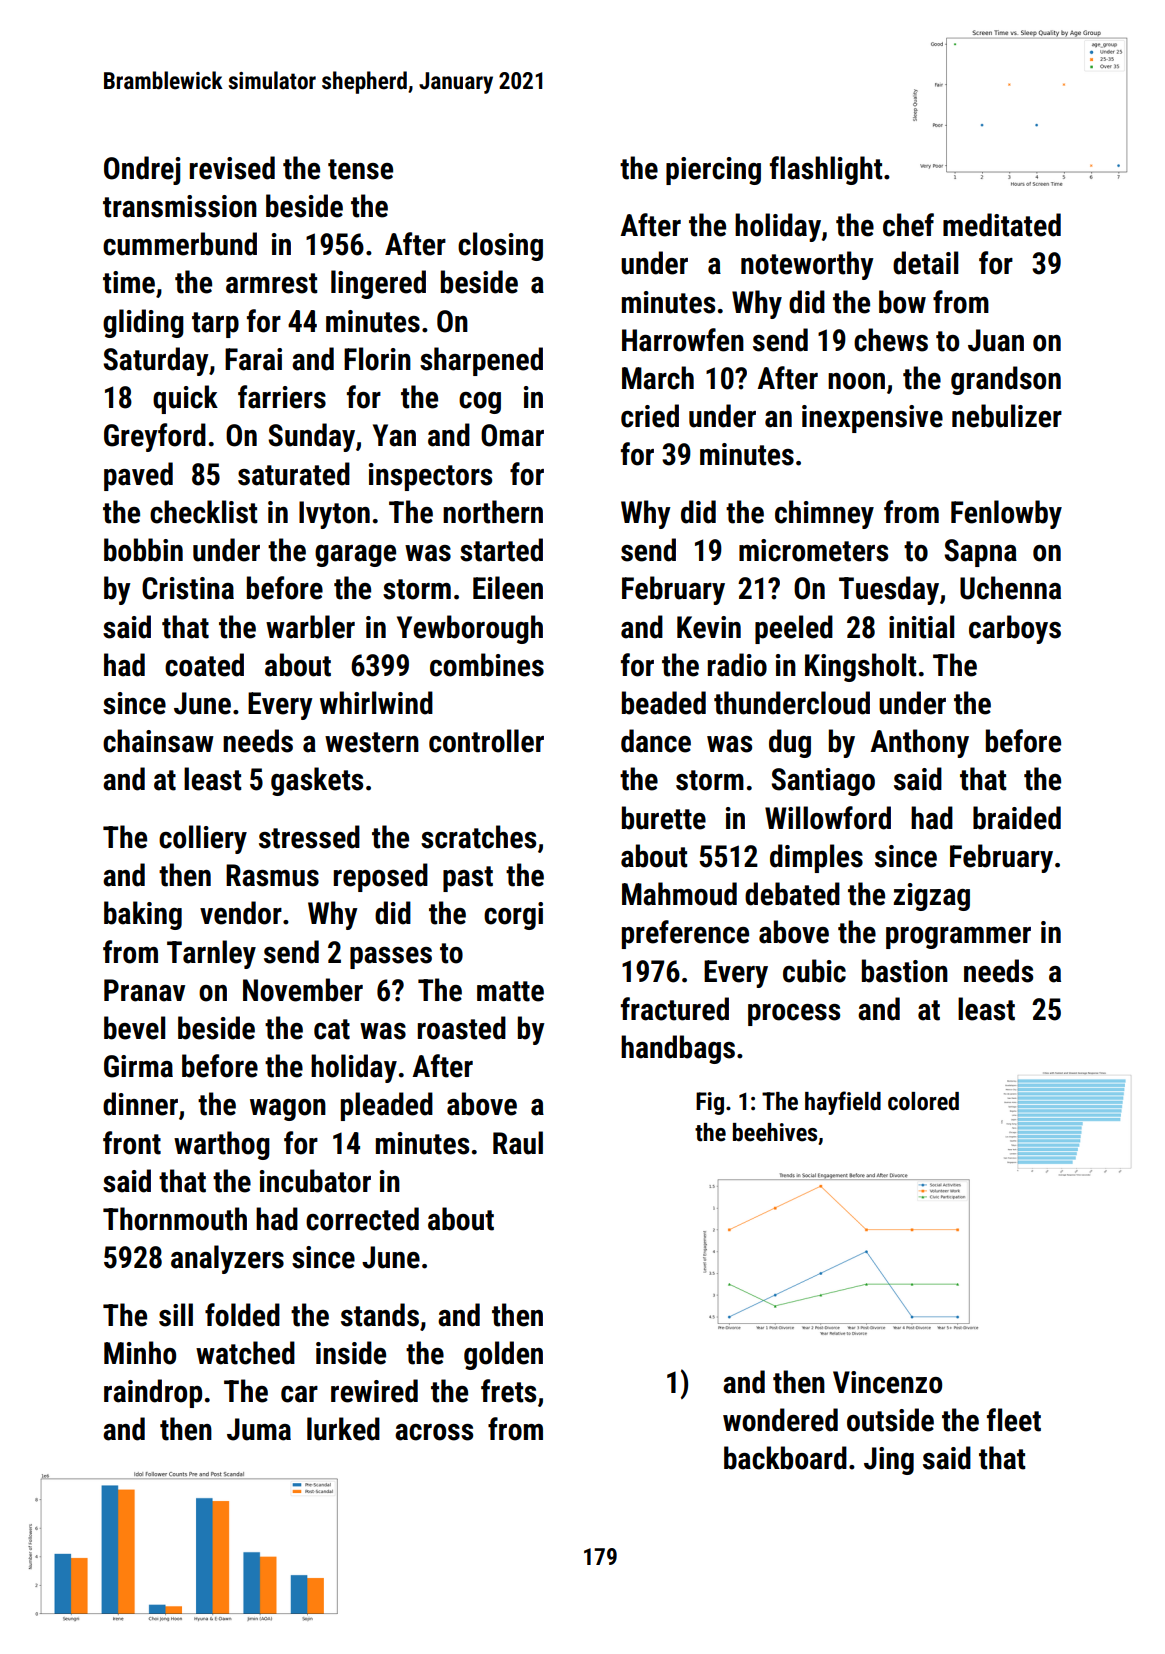 The height and width of the page is (1654, 1165). What do you see at coordinates (142, 170) in the page?
I see `Ondrej` at bounding box center [142, 170].
